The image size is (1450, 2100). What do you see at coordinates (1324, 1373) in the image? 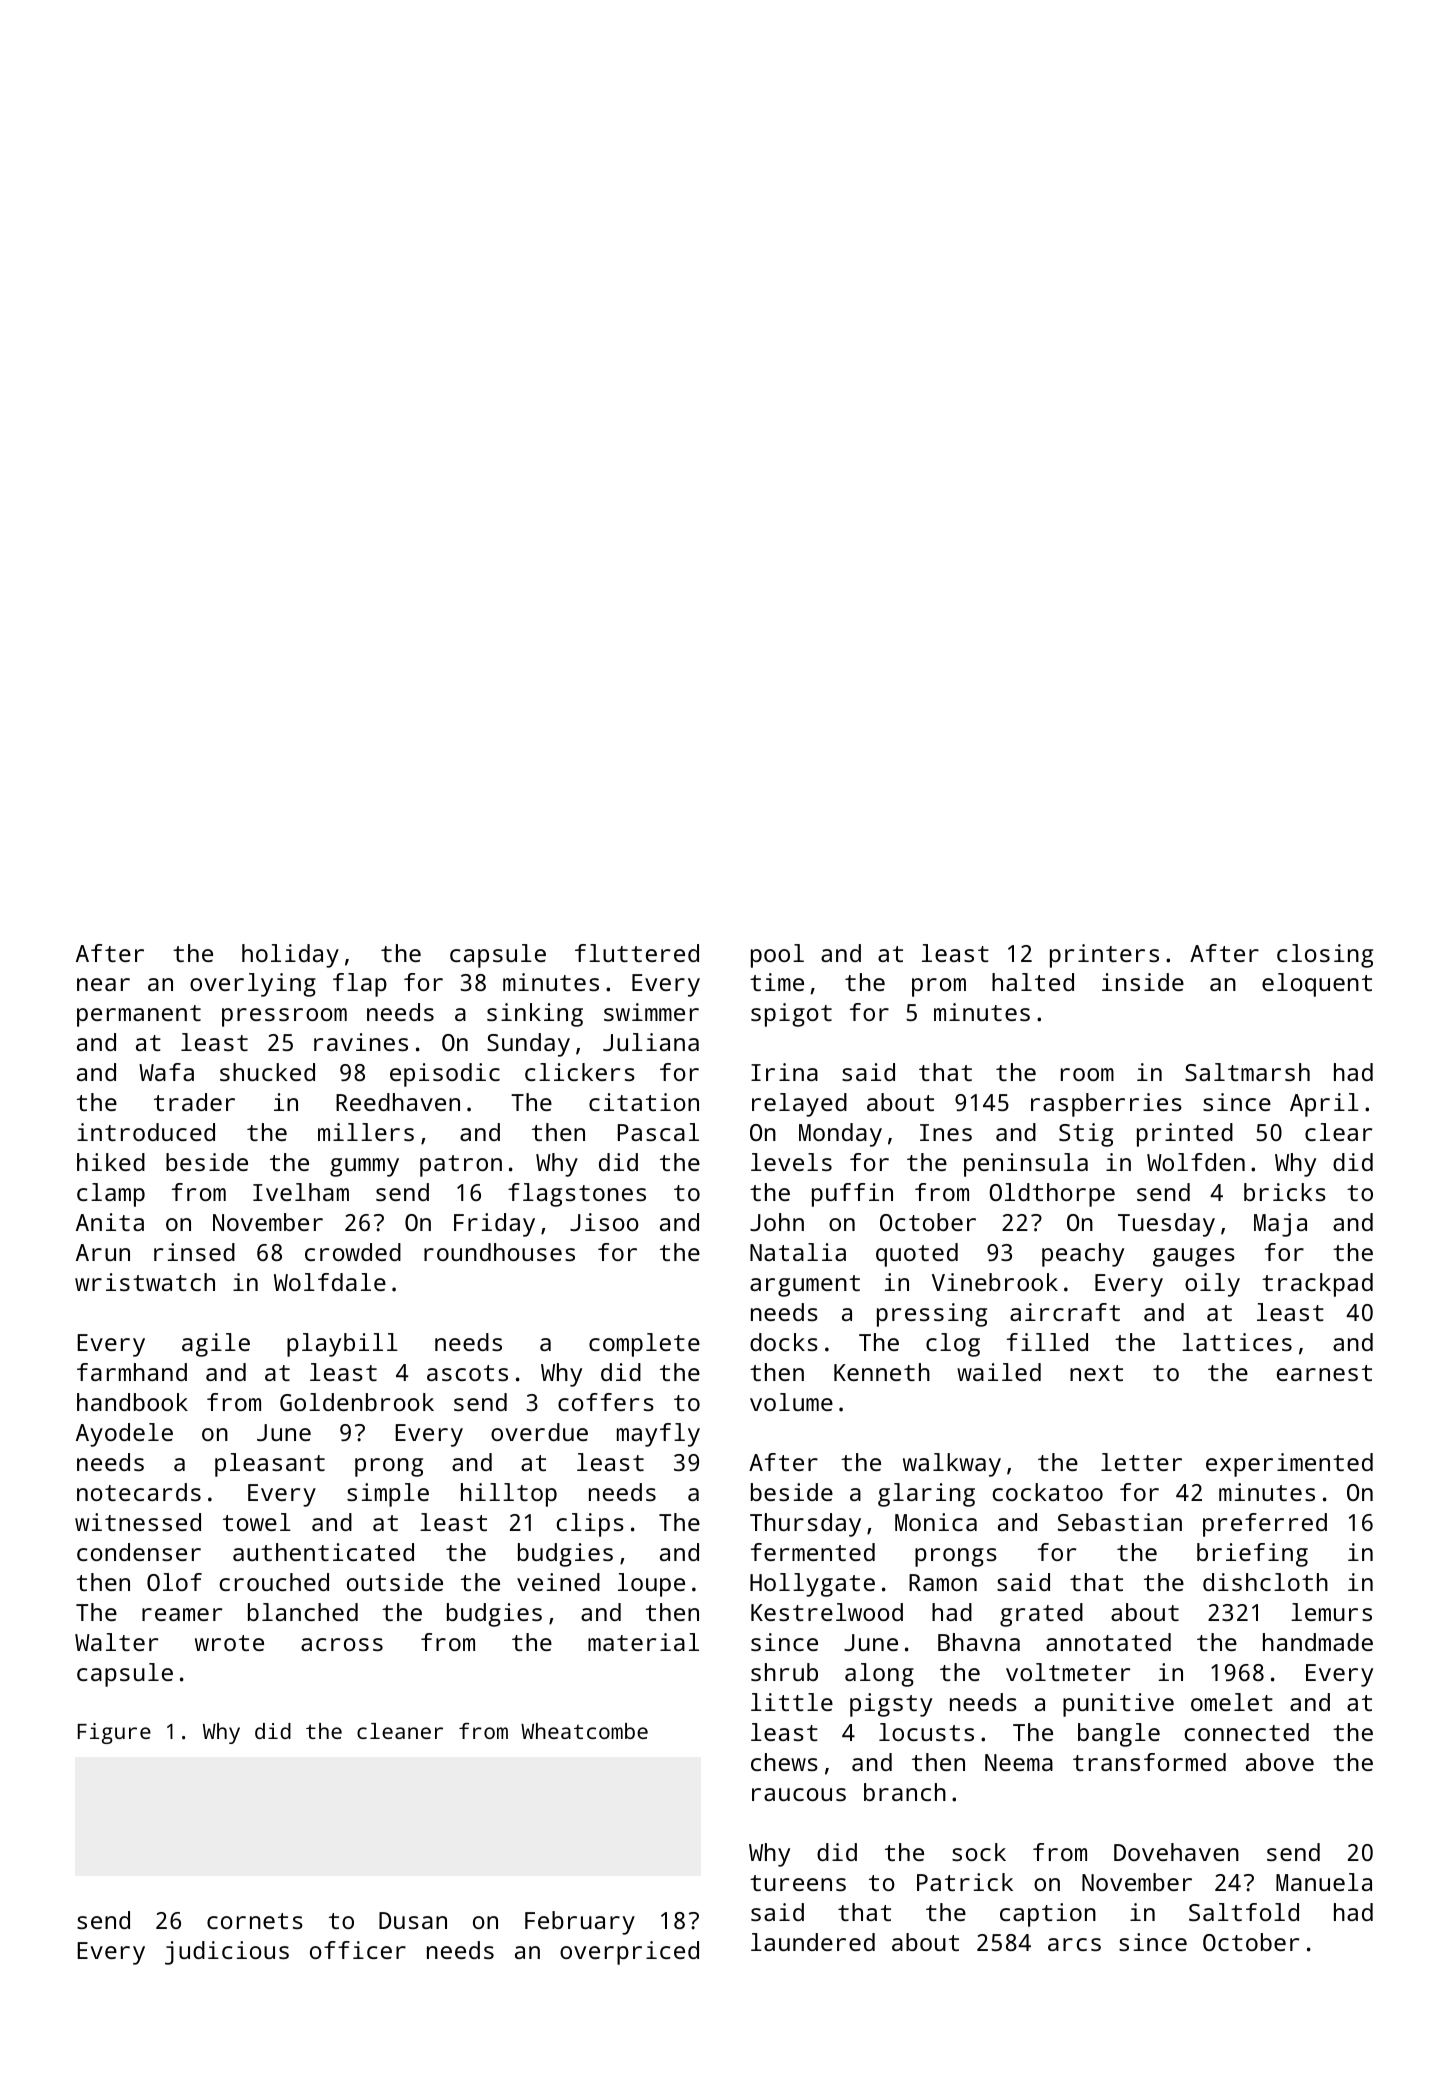
I see `earnest` at bounding box center [1324, 1373].
